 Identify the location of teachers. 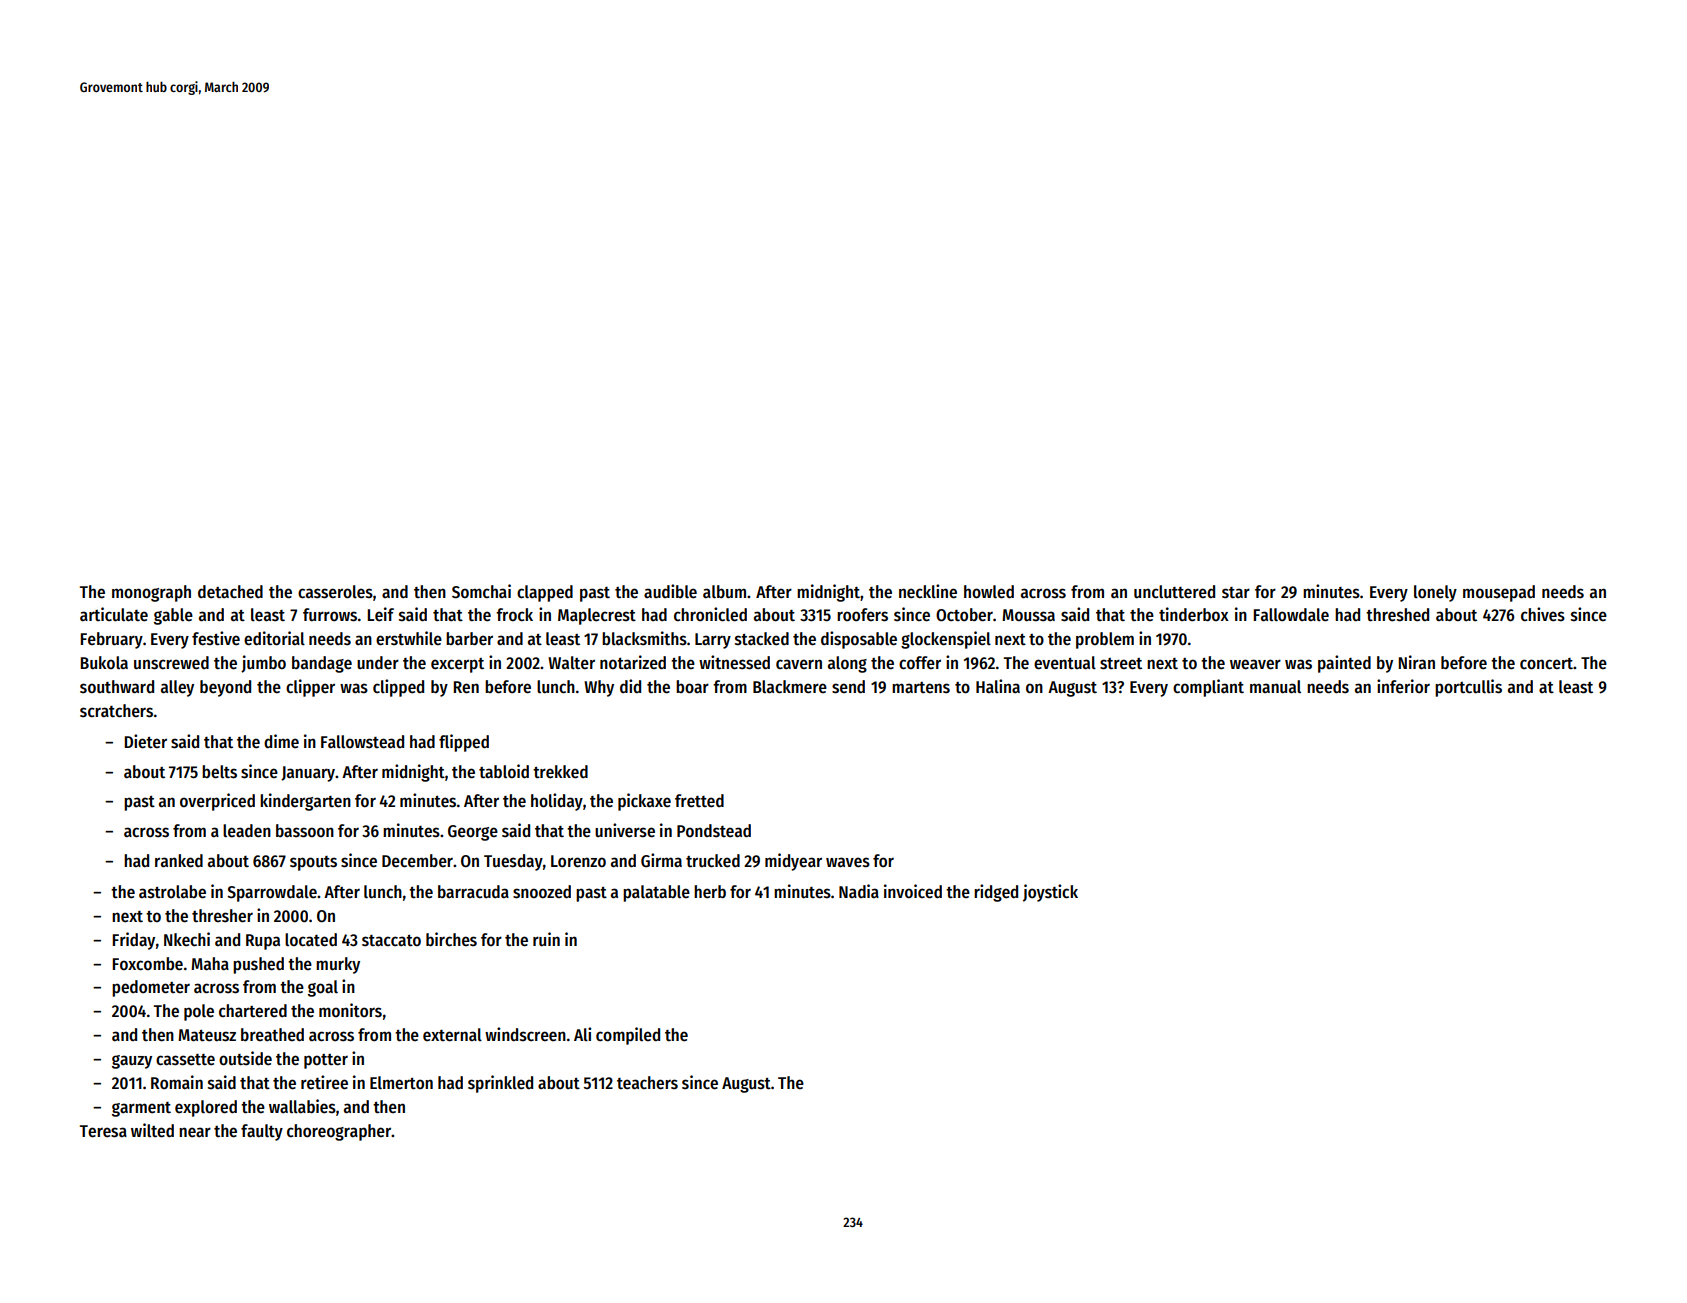
(647, 1083).
